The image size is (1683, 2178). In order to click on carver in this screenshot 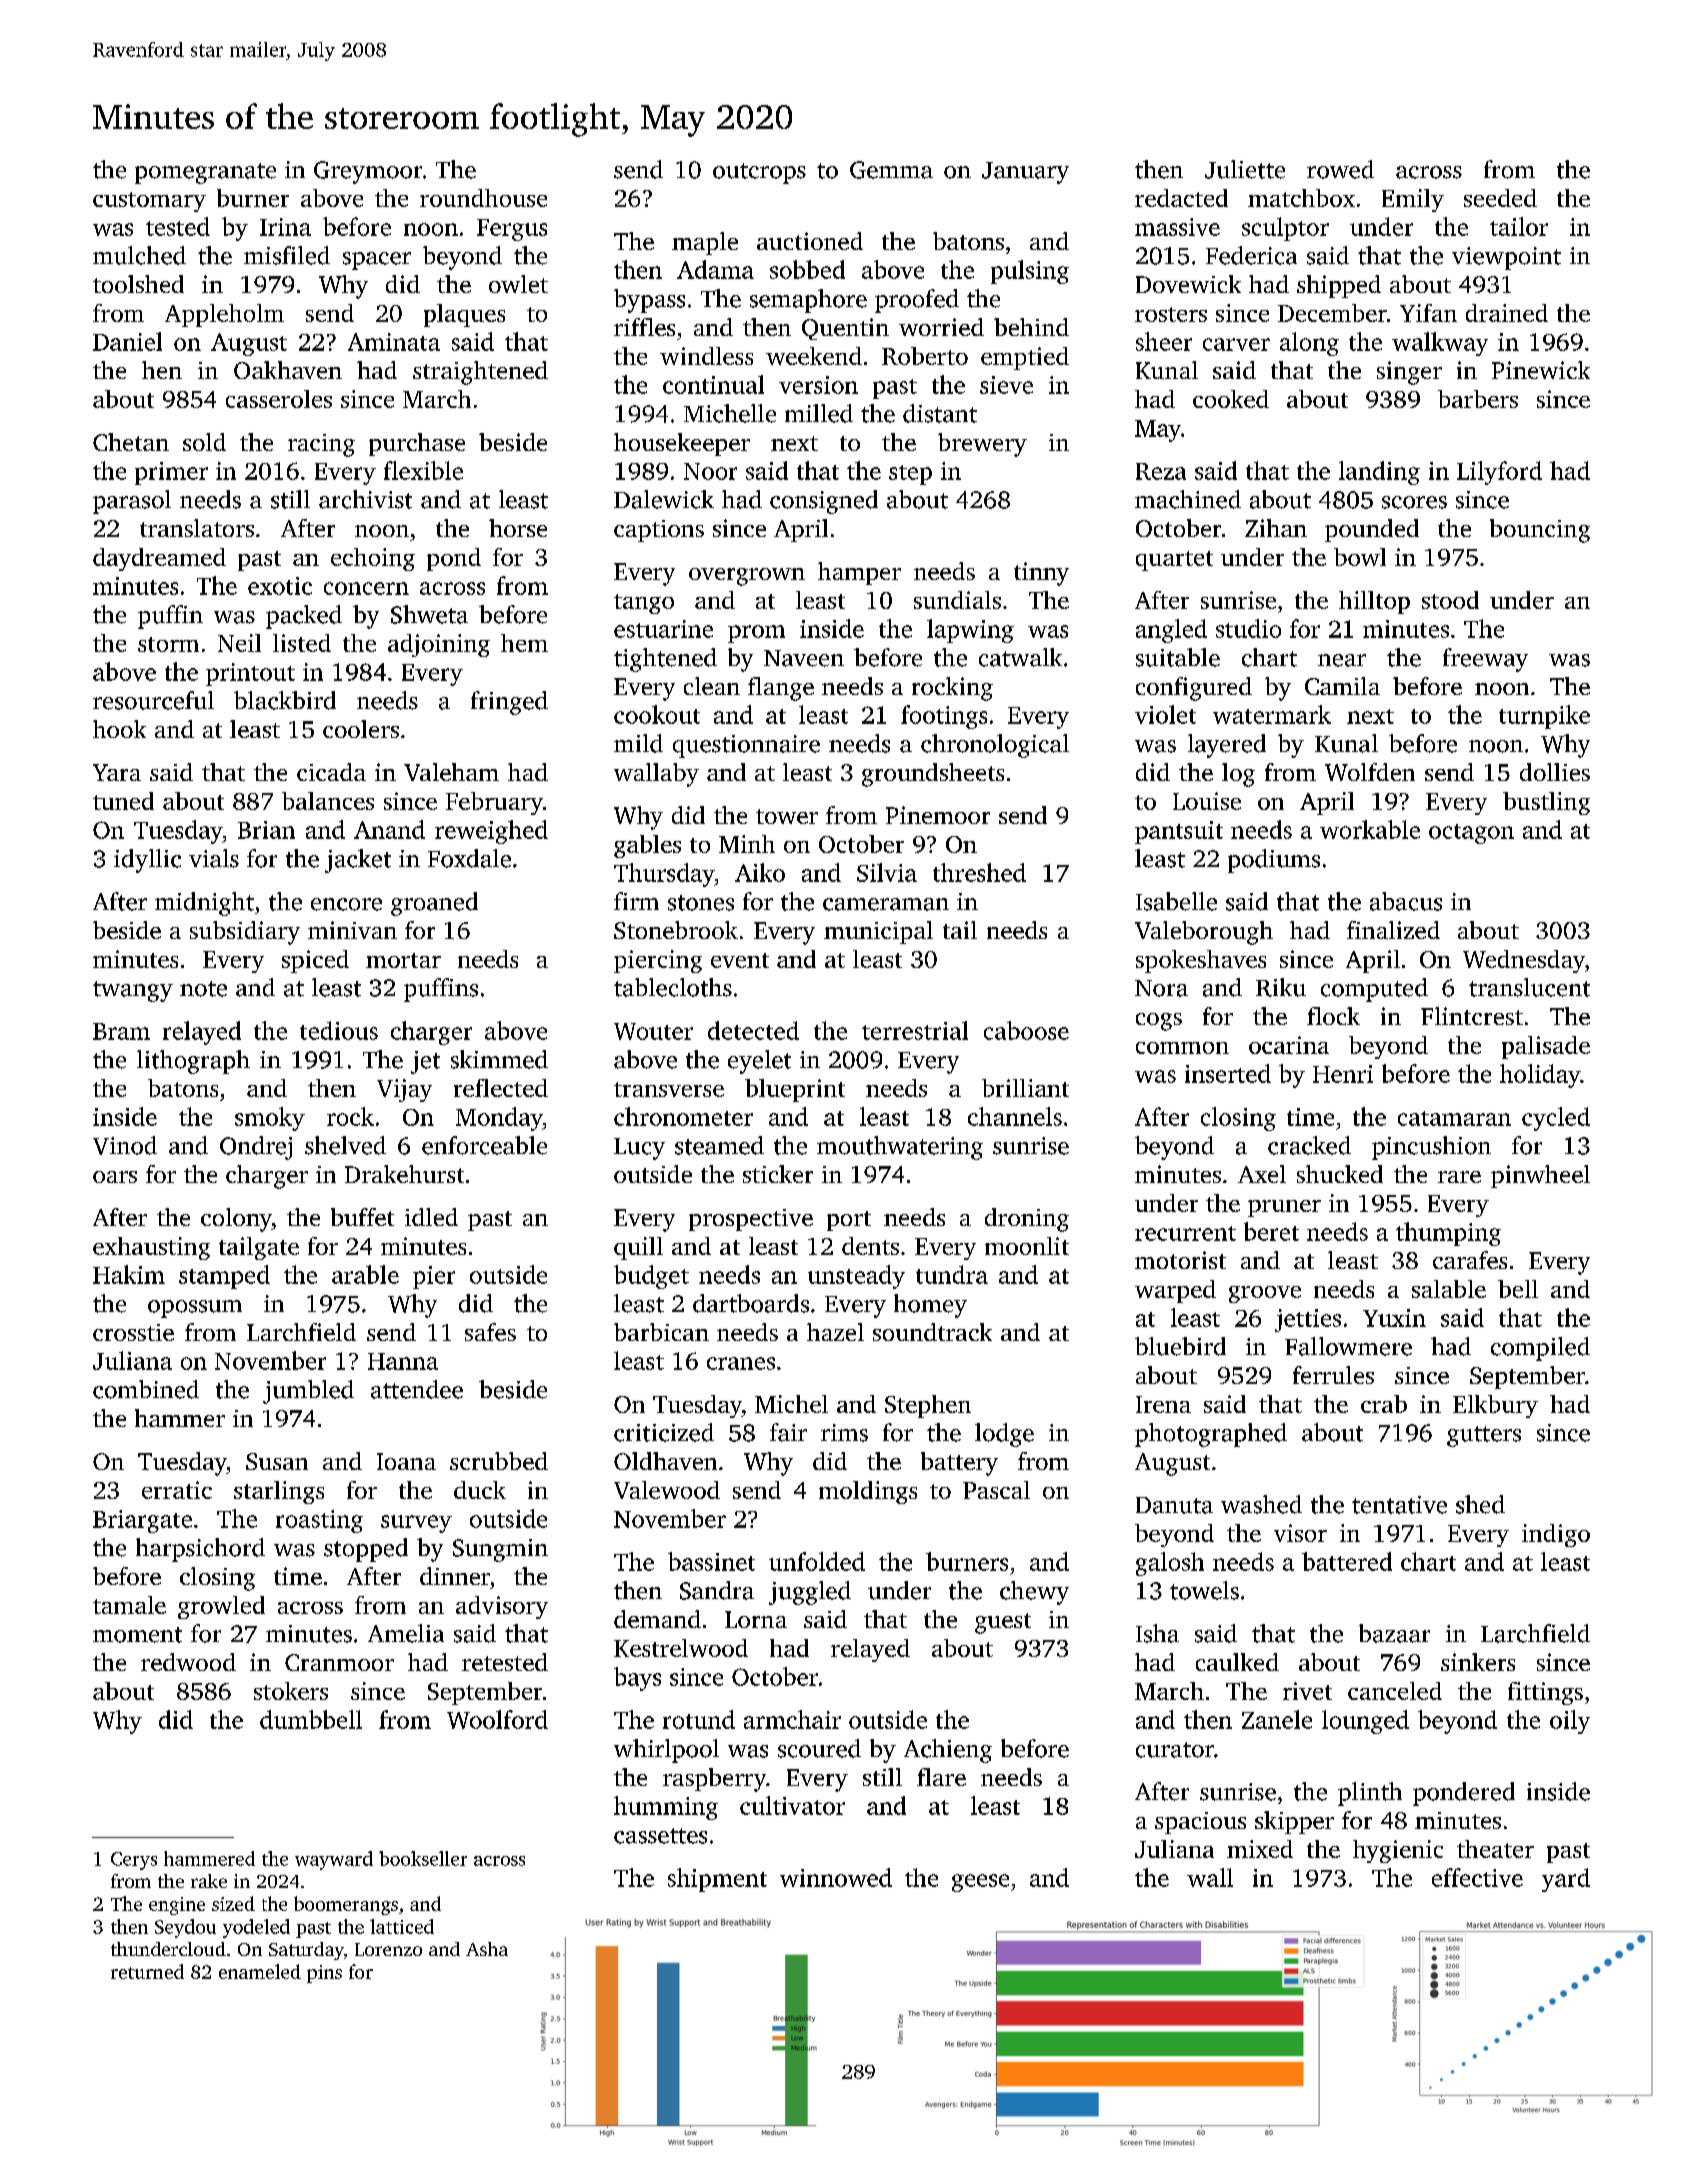, I will do `click(1236, 344)`.
